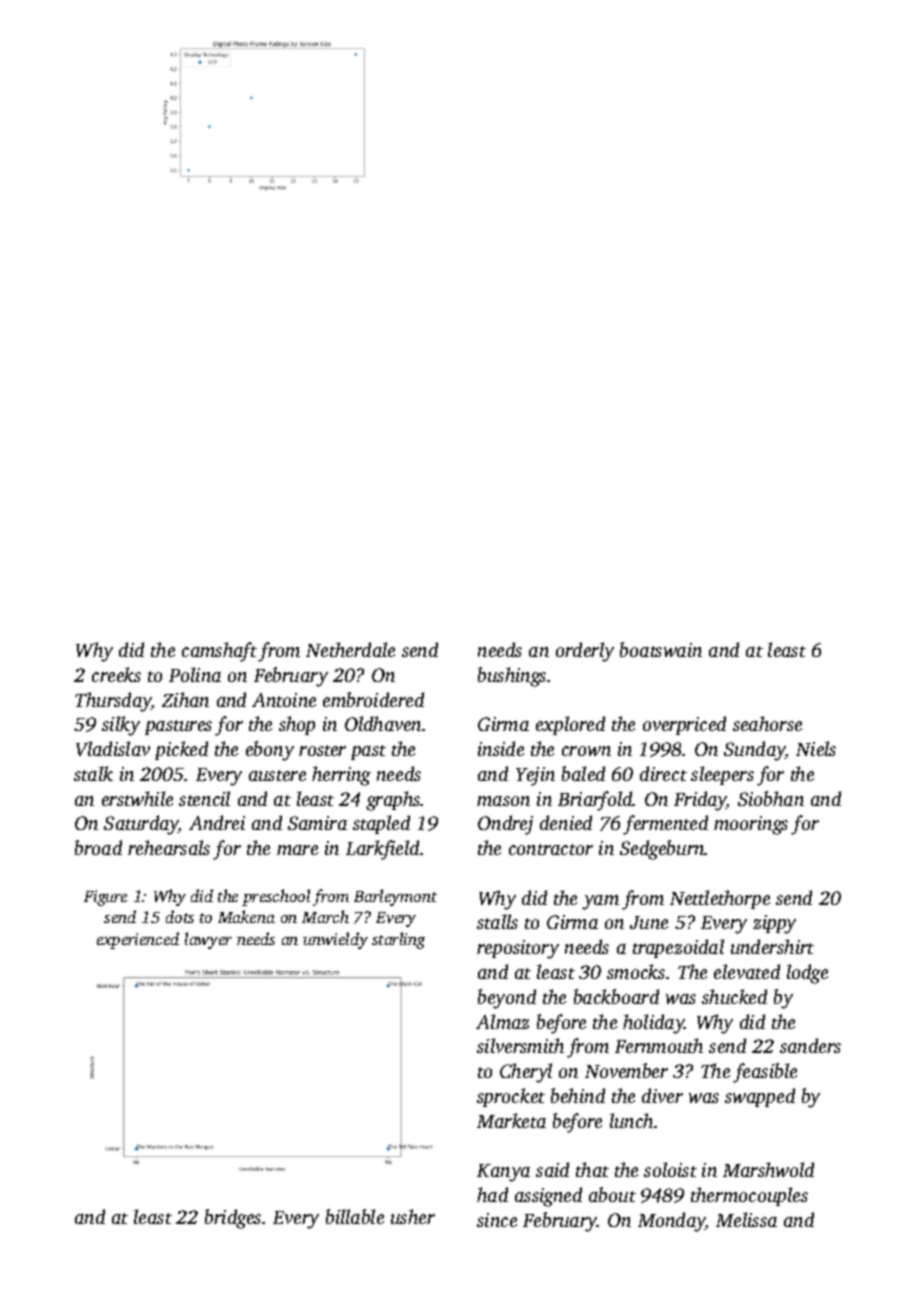 Image resolution: width=924 pixels, height=1311 pixels. I want to click on Melissa, so click(746, 1219).
